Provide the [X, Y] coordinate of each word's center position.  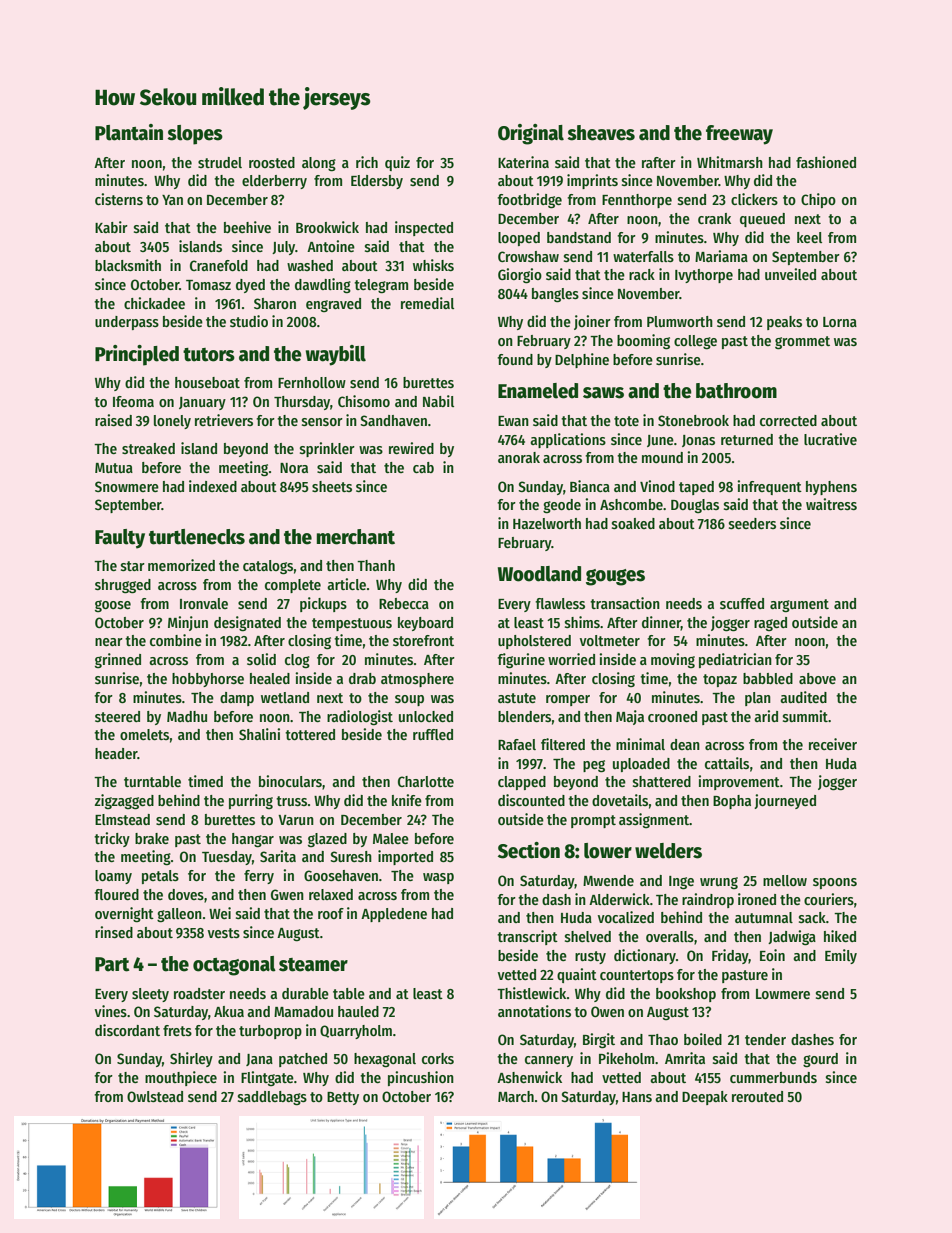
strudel [220, 162]
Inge [681, 882]
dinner [661, 623]
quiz [397, 163]
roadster [199, 993]
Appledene [394, 915]
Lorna [840, 322]
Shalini [259, 734]
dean [685, 744]
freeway [739, 135]
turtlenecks [197, 537]
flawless [560, 603]
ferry [259, 877]
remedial [427, 303]
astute [517, 698]
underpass [127, 323]
